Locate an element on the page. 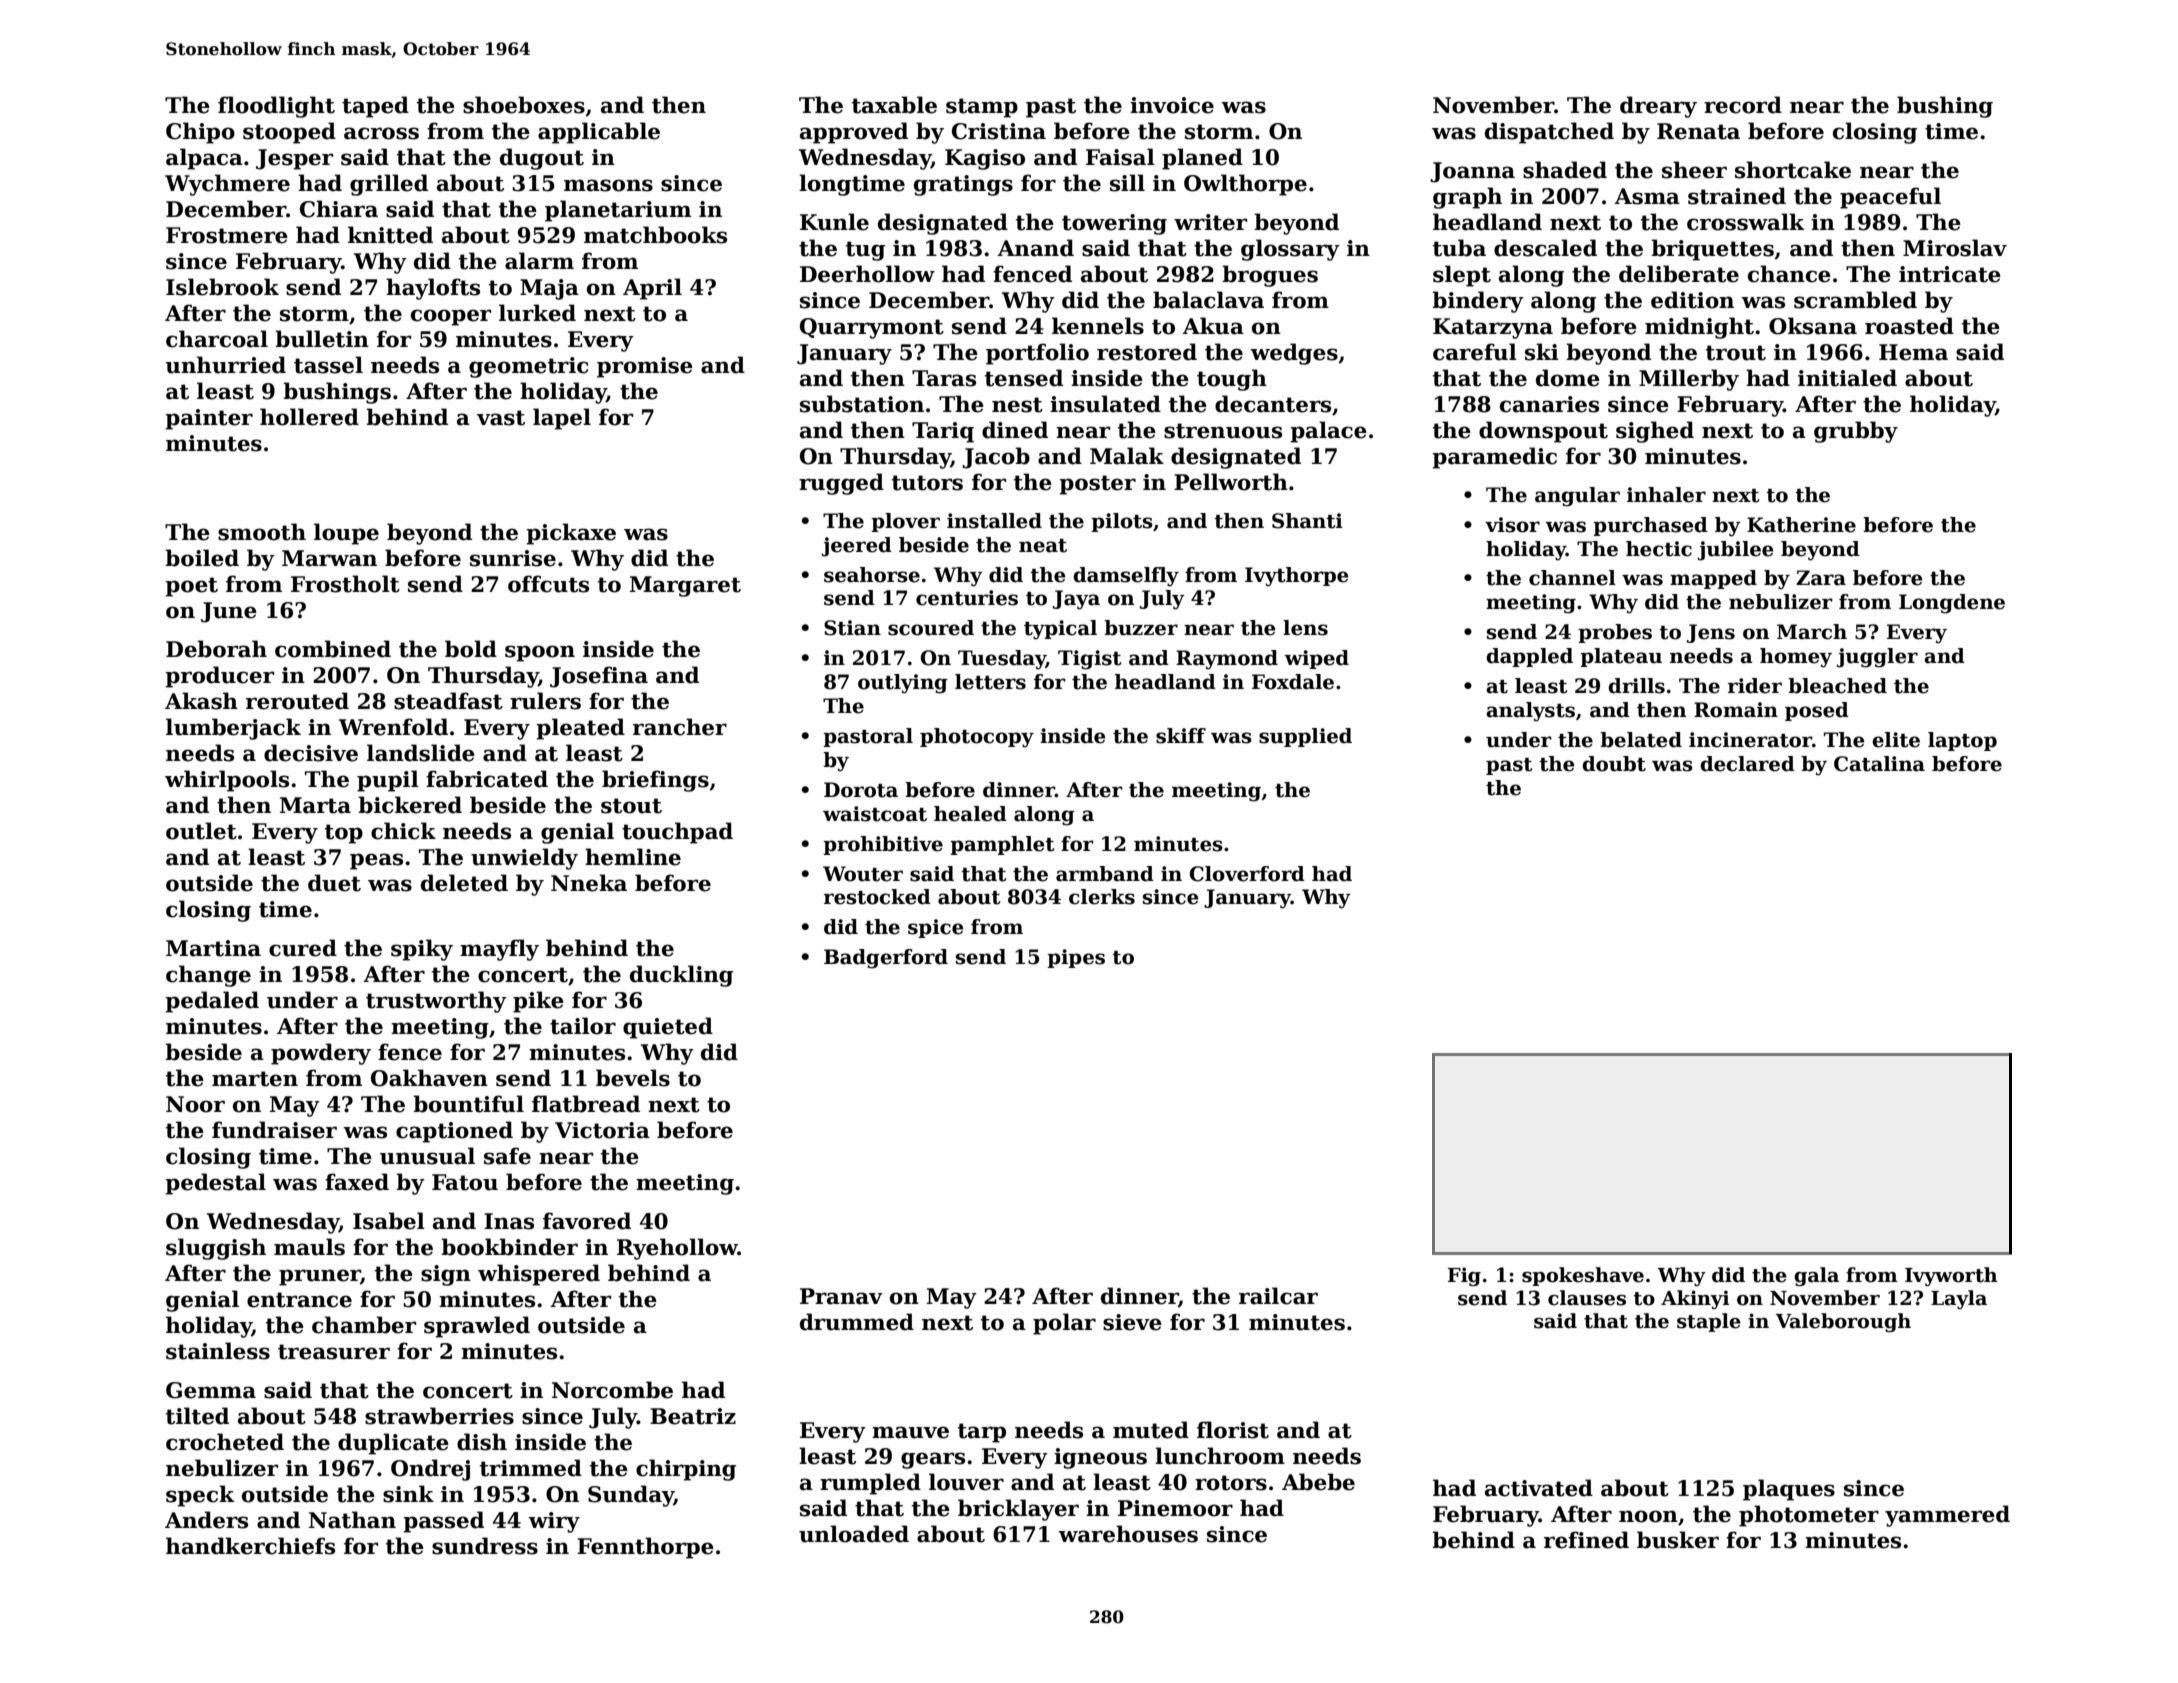 The height and width of the page is (1683, 2178). whirlpools is located at coordinates (227, 781).
